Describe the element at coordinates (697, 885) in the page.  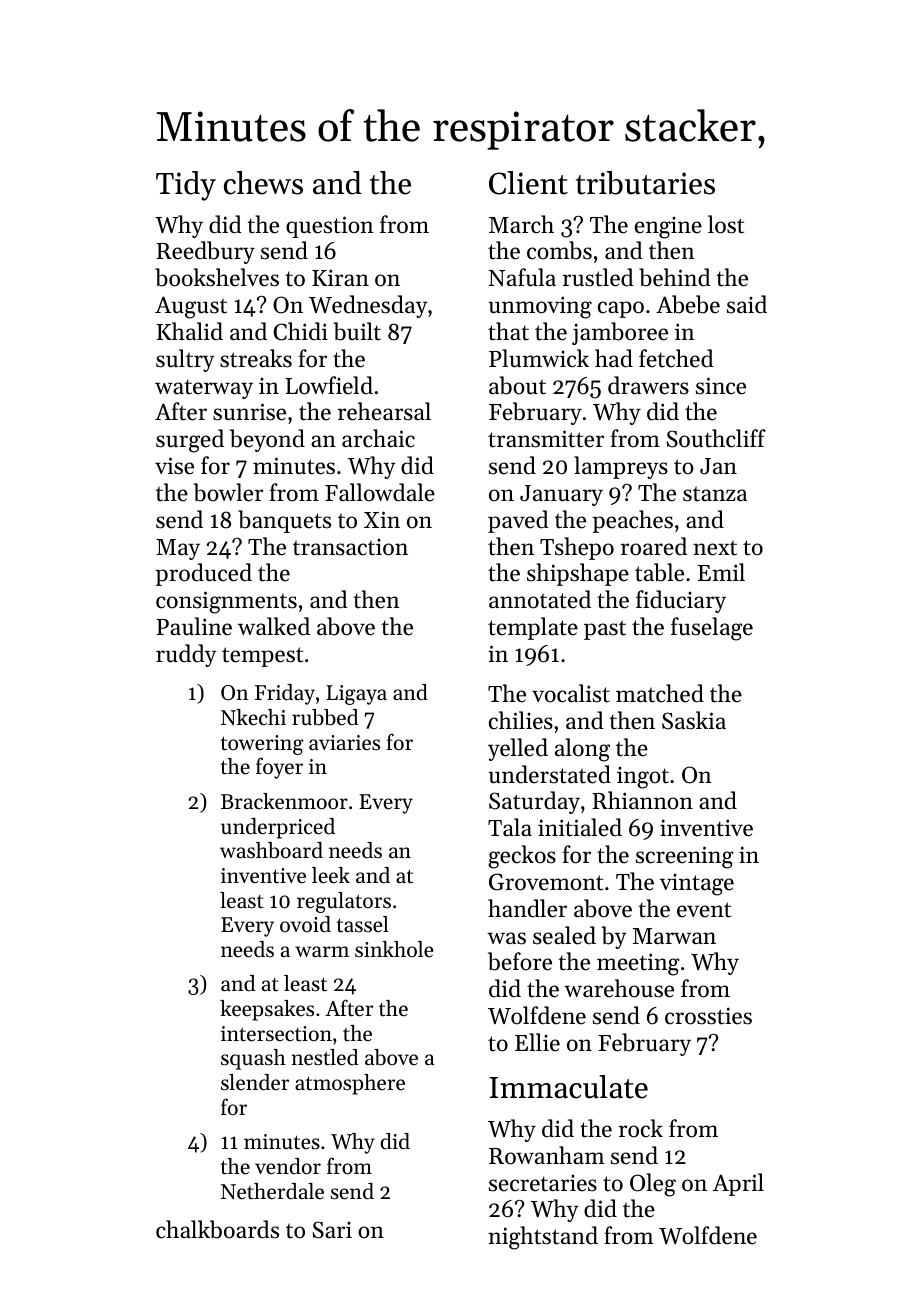
I see `vintage` at that location.
